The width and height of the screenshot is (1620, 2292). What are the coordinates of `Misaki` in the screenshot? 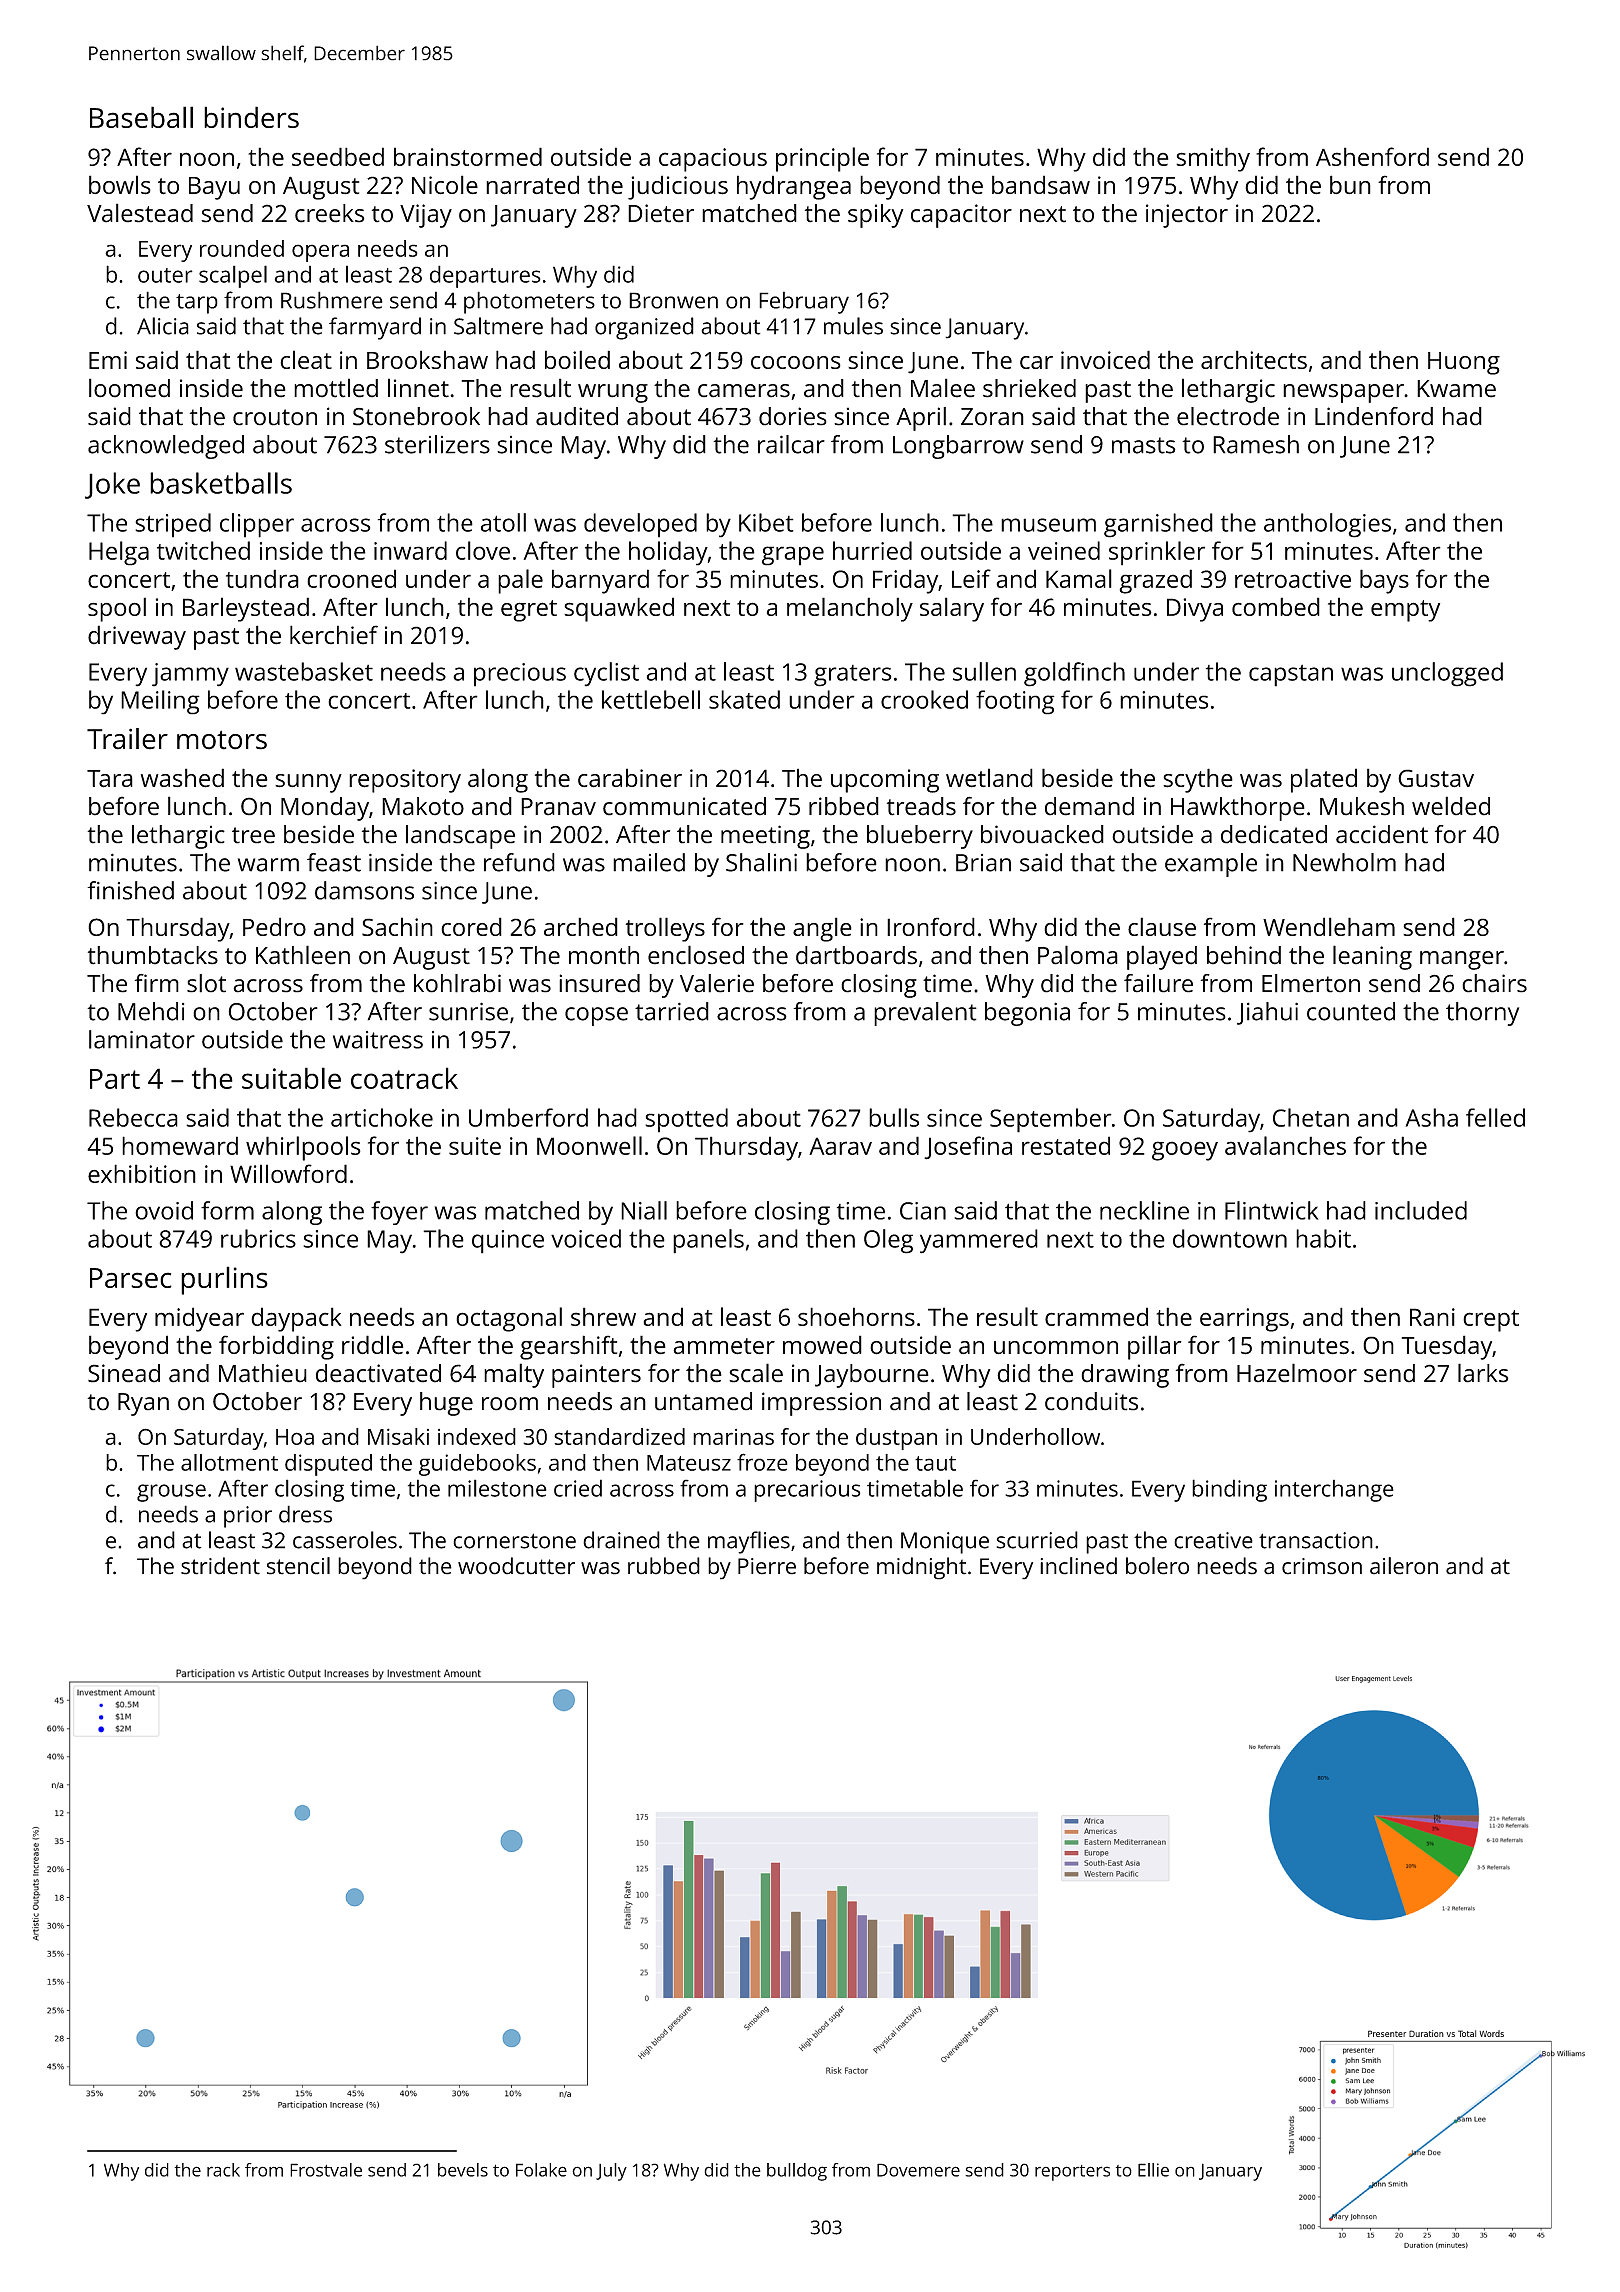 It's located at (398, 1436).
